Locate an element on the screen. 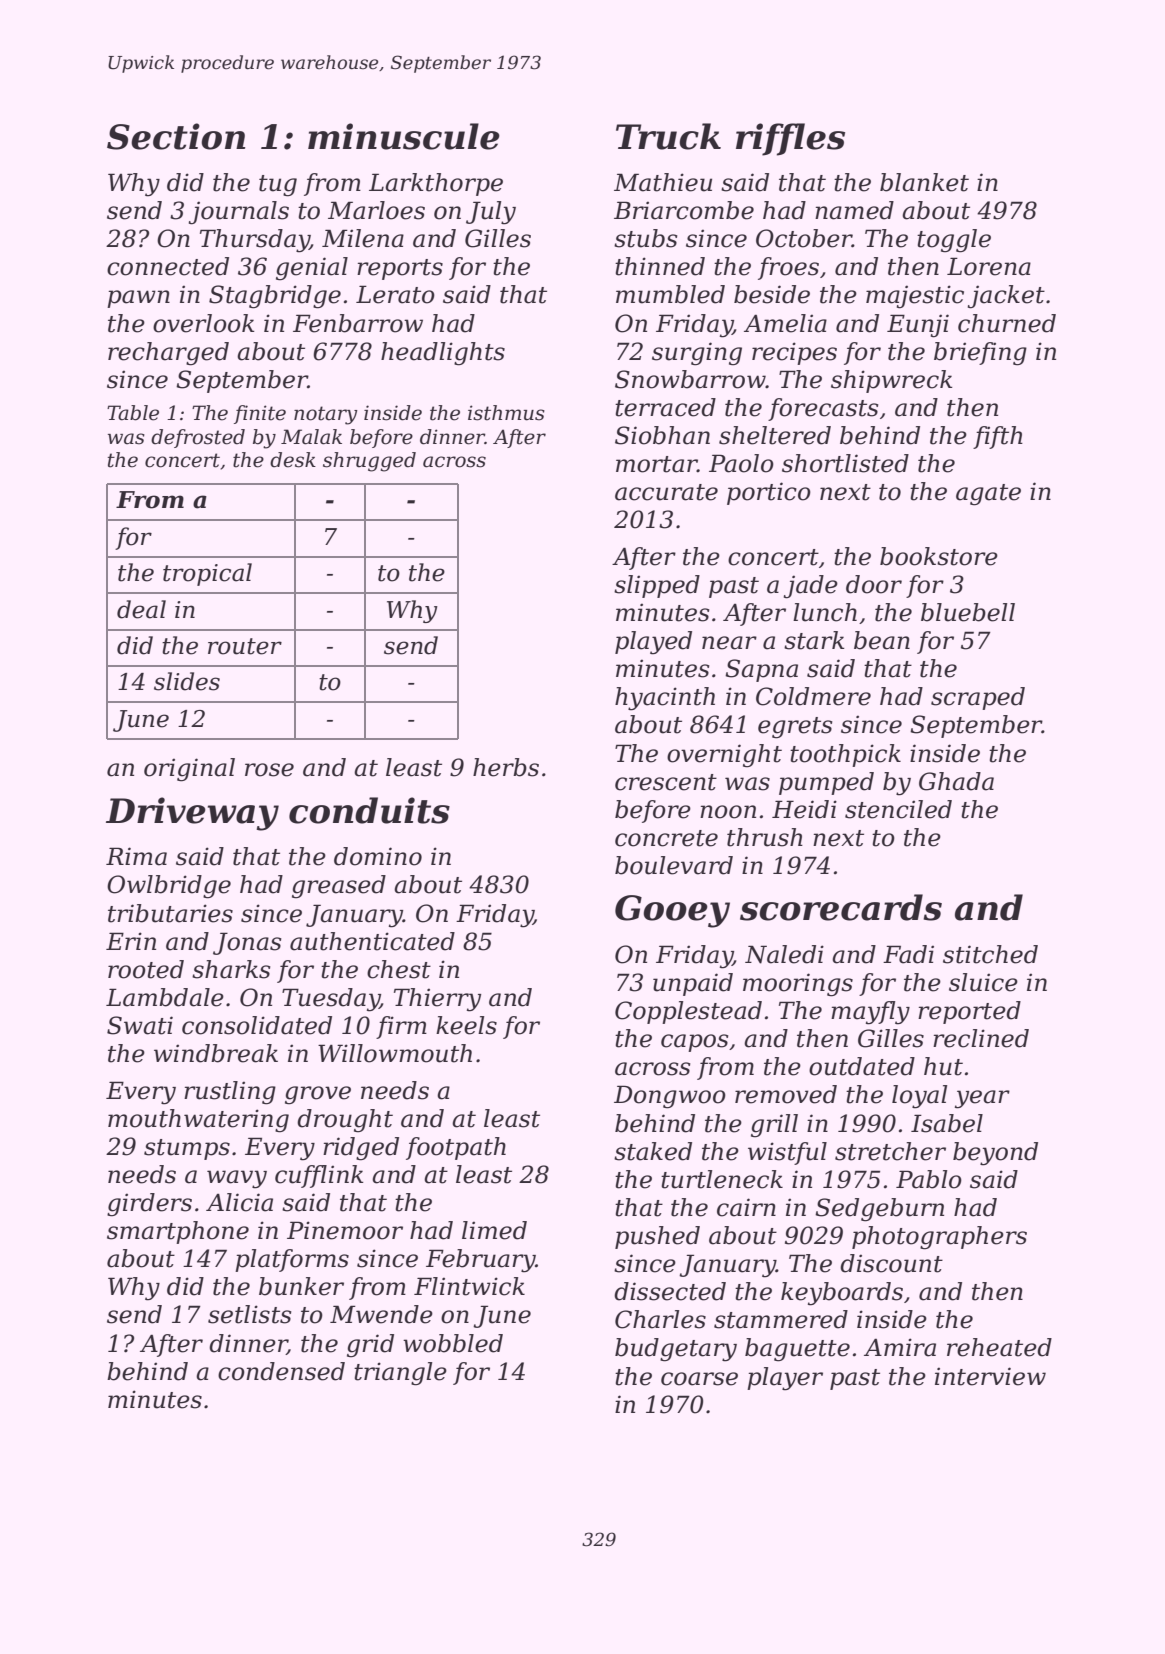  condensed is located at coordinates (281, 1371).
